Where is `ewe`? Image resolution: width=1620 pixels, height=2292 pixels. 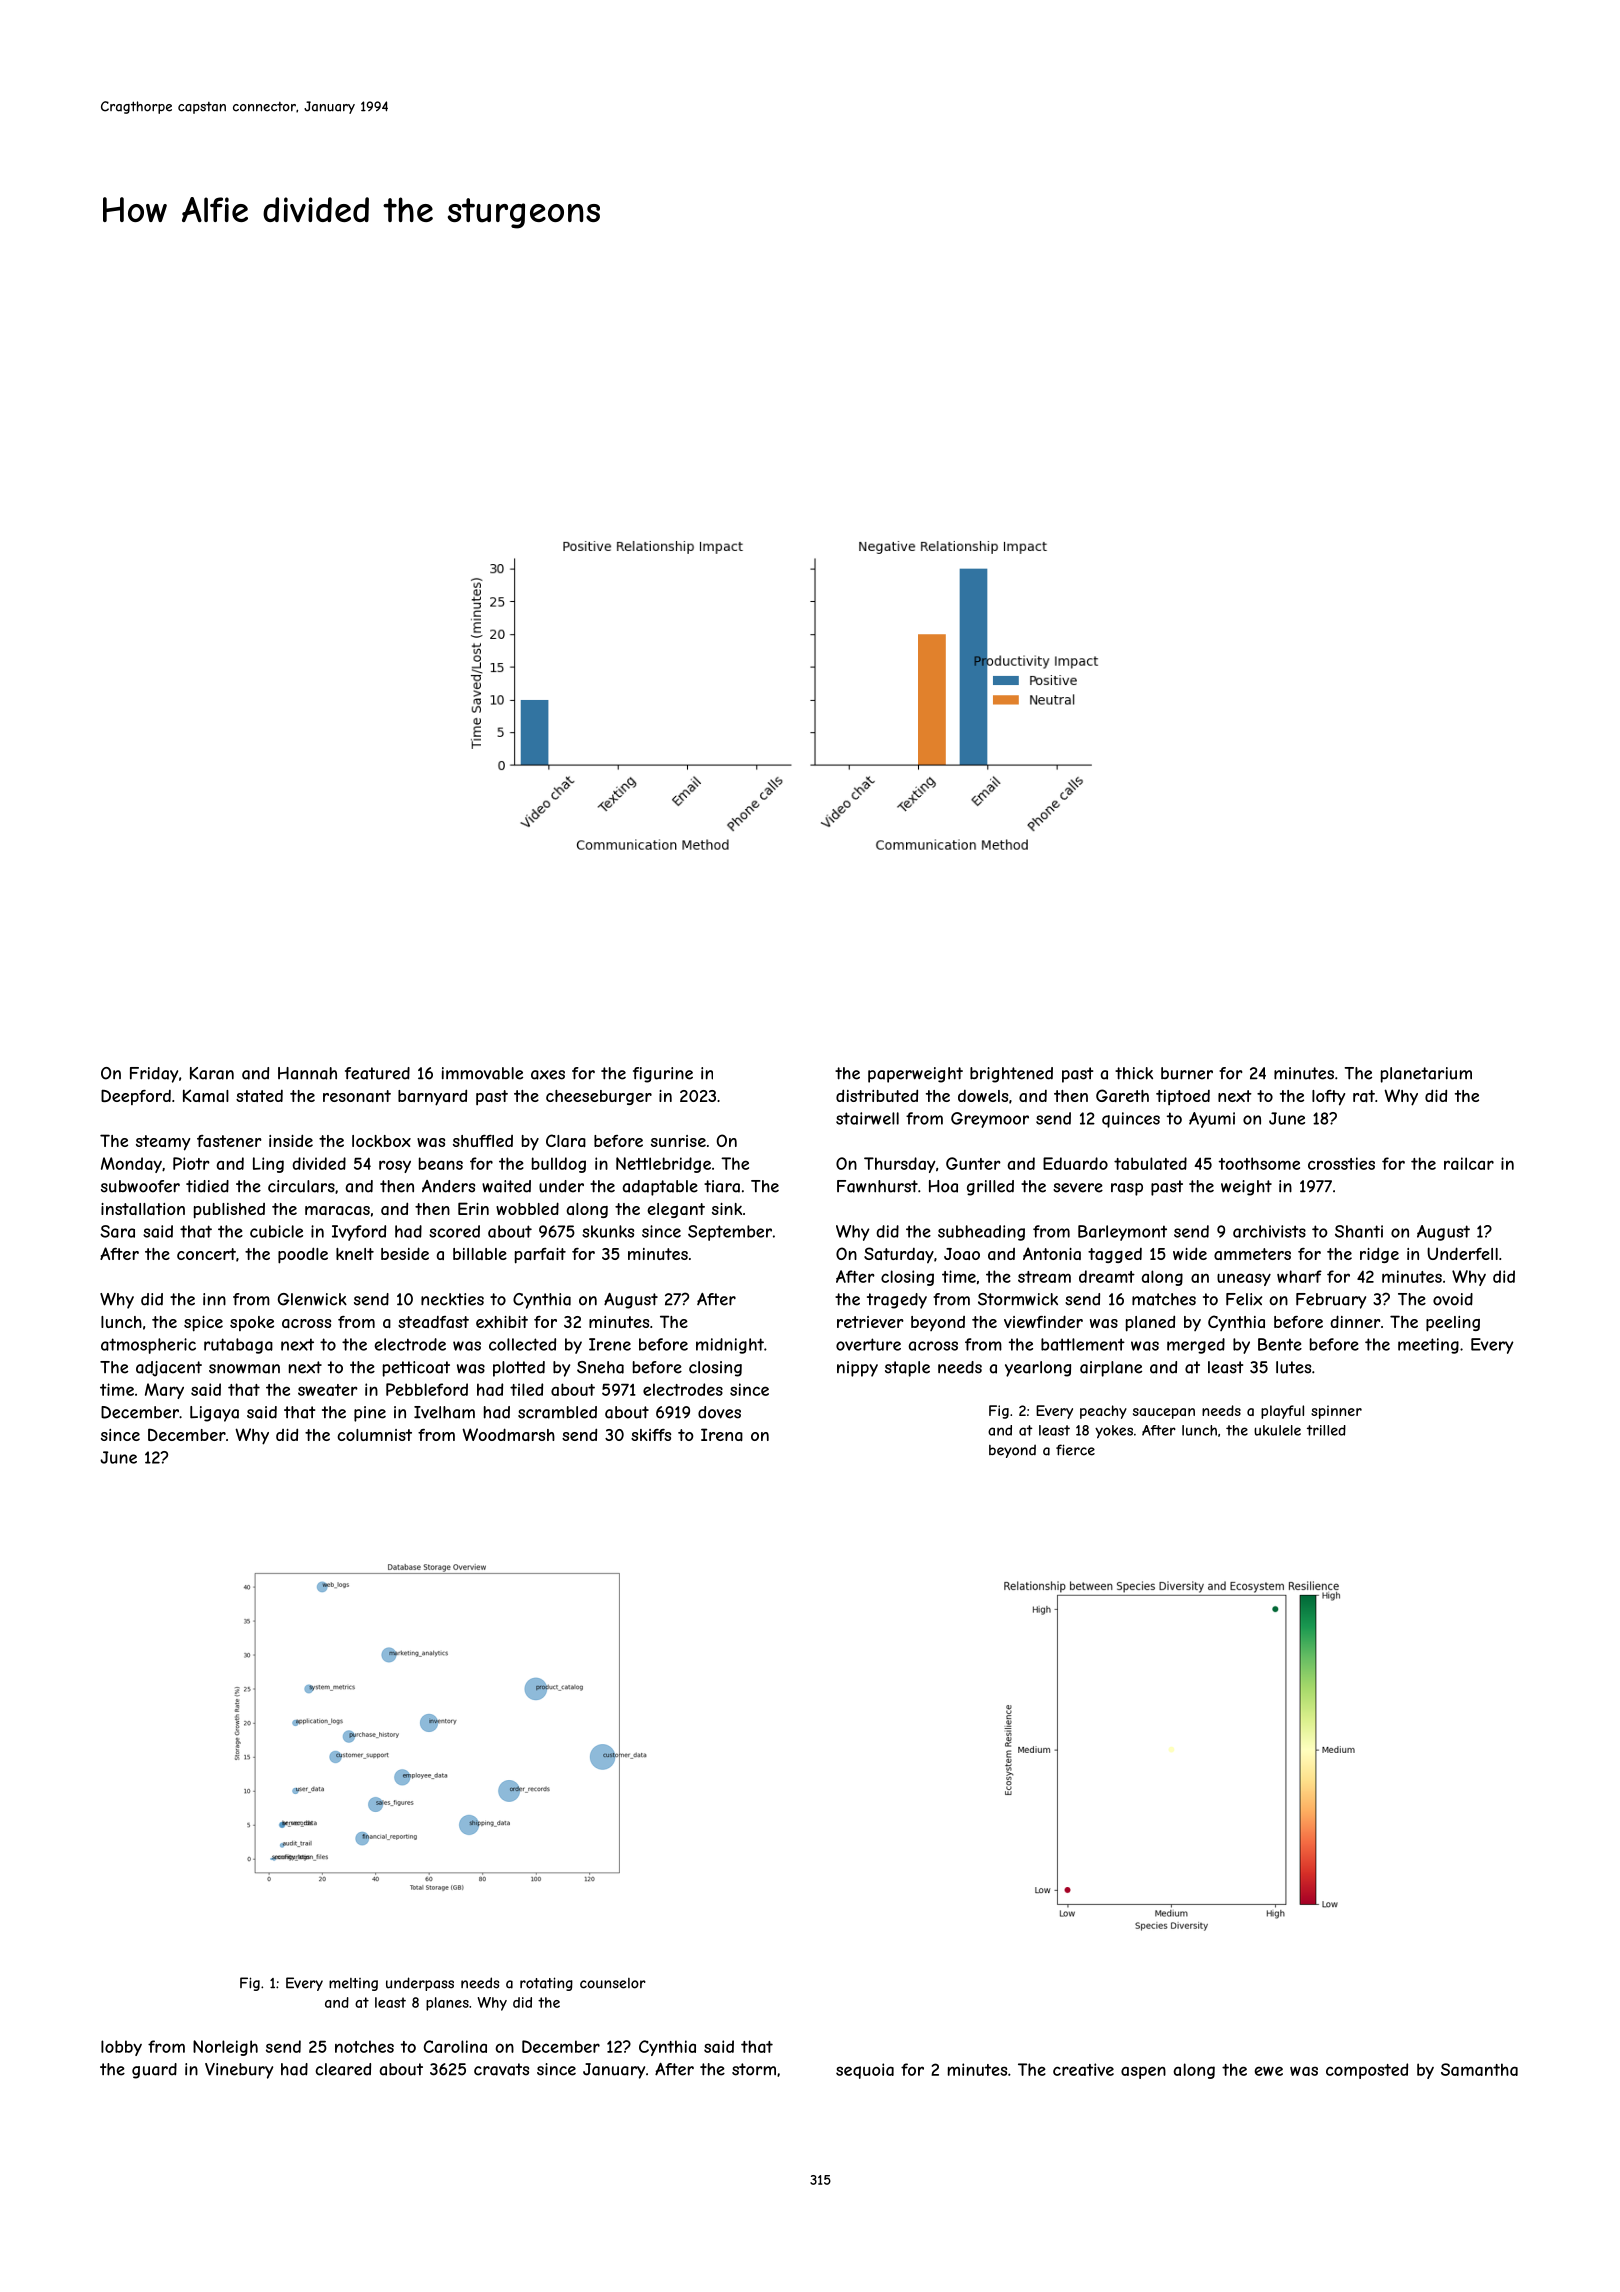
ewe is located at coordinates (1268, 2071).
